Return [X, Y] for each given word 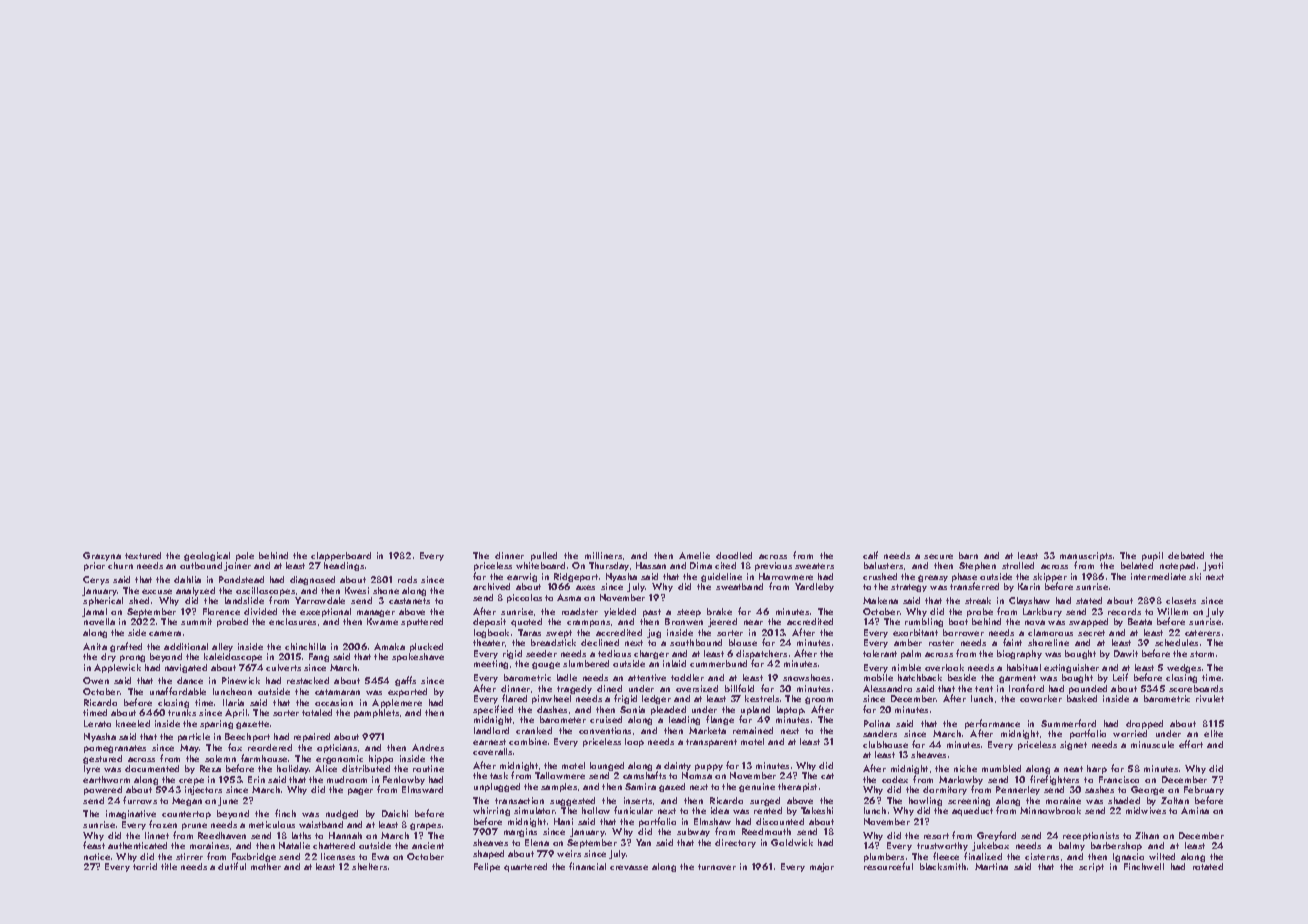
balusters [883, 565]
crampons [588, 623]
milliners [603, 555]
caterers [1202, 633]
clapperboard [341, 556]
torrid [145, 866]
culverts [283, 667]
